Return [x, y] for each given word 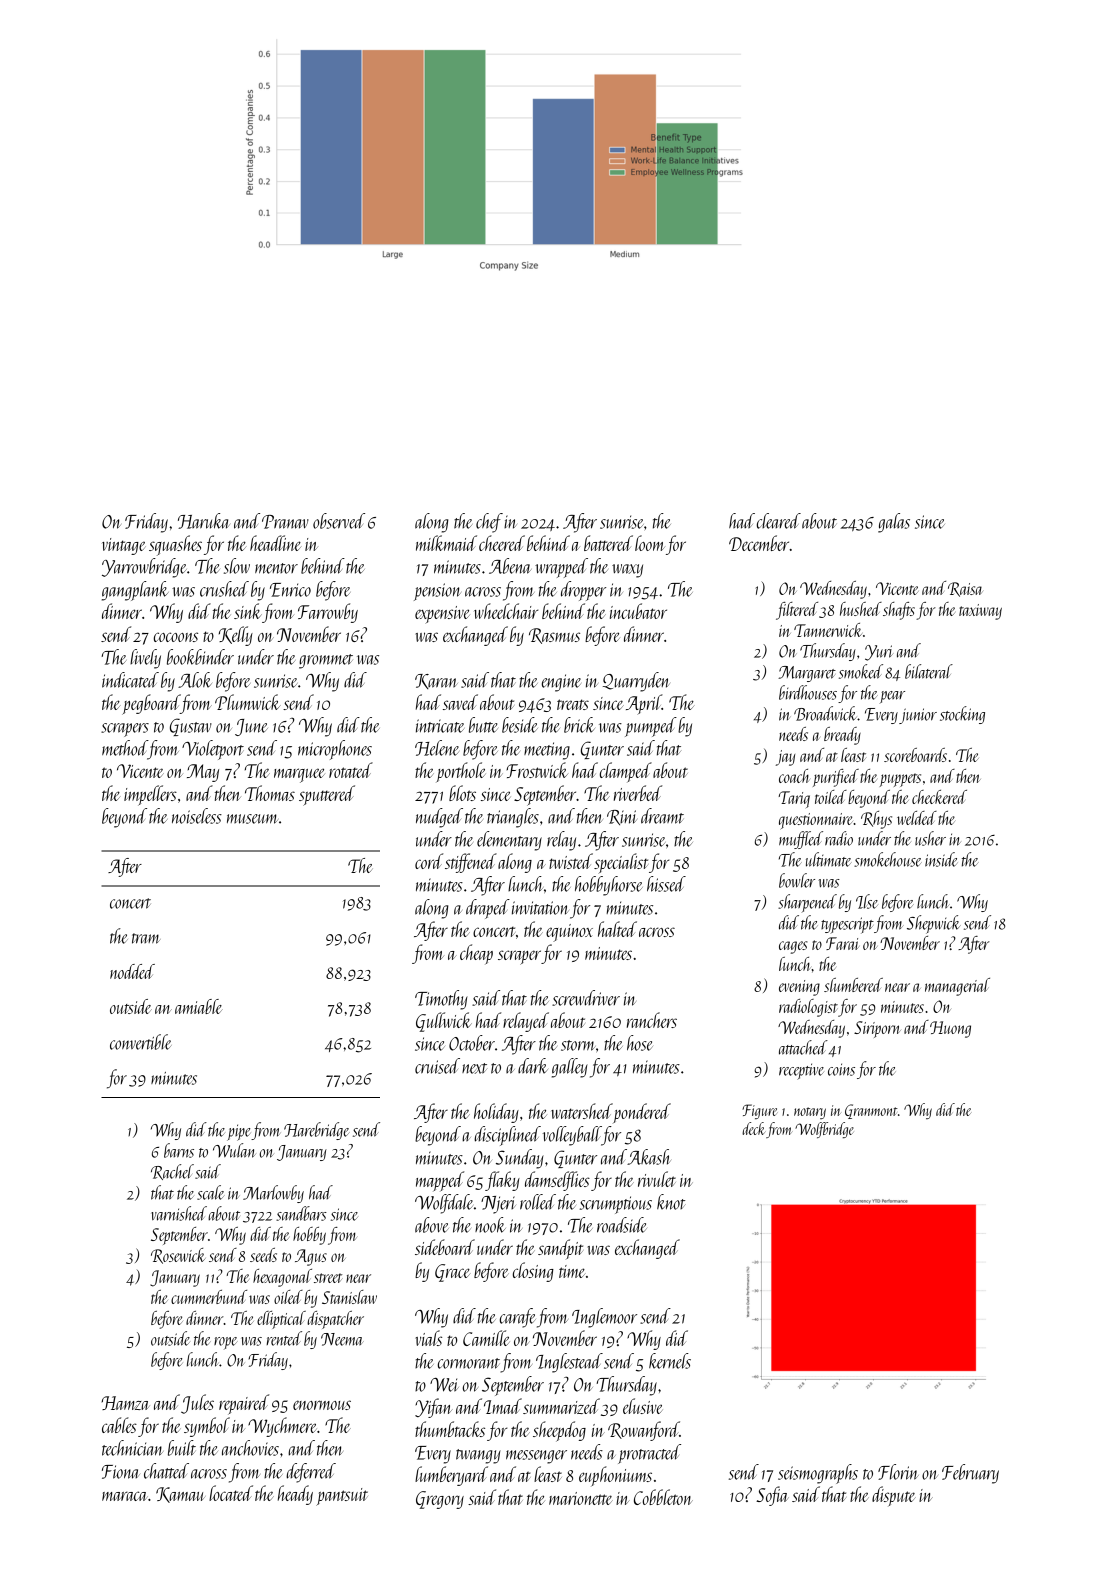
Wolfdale [444, 1204]
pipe [239, 1132]
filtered [797, 611]
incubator [638, 611]
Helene [437, 748]
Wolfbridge [824, 1130]
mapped [440, 1181]
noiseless [197, 816]
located [231, 1493]
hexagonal [282, 1278]
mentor [276, 568]
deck [754, 1128]
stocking [962, 715]
